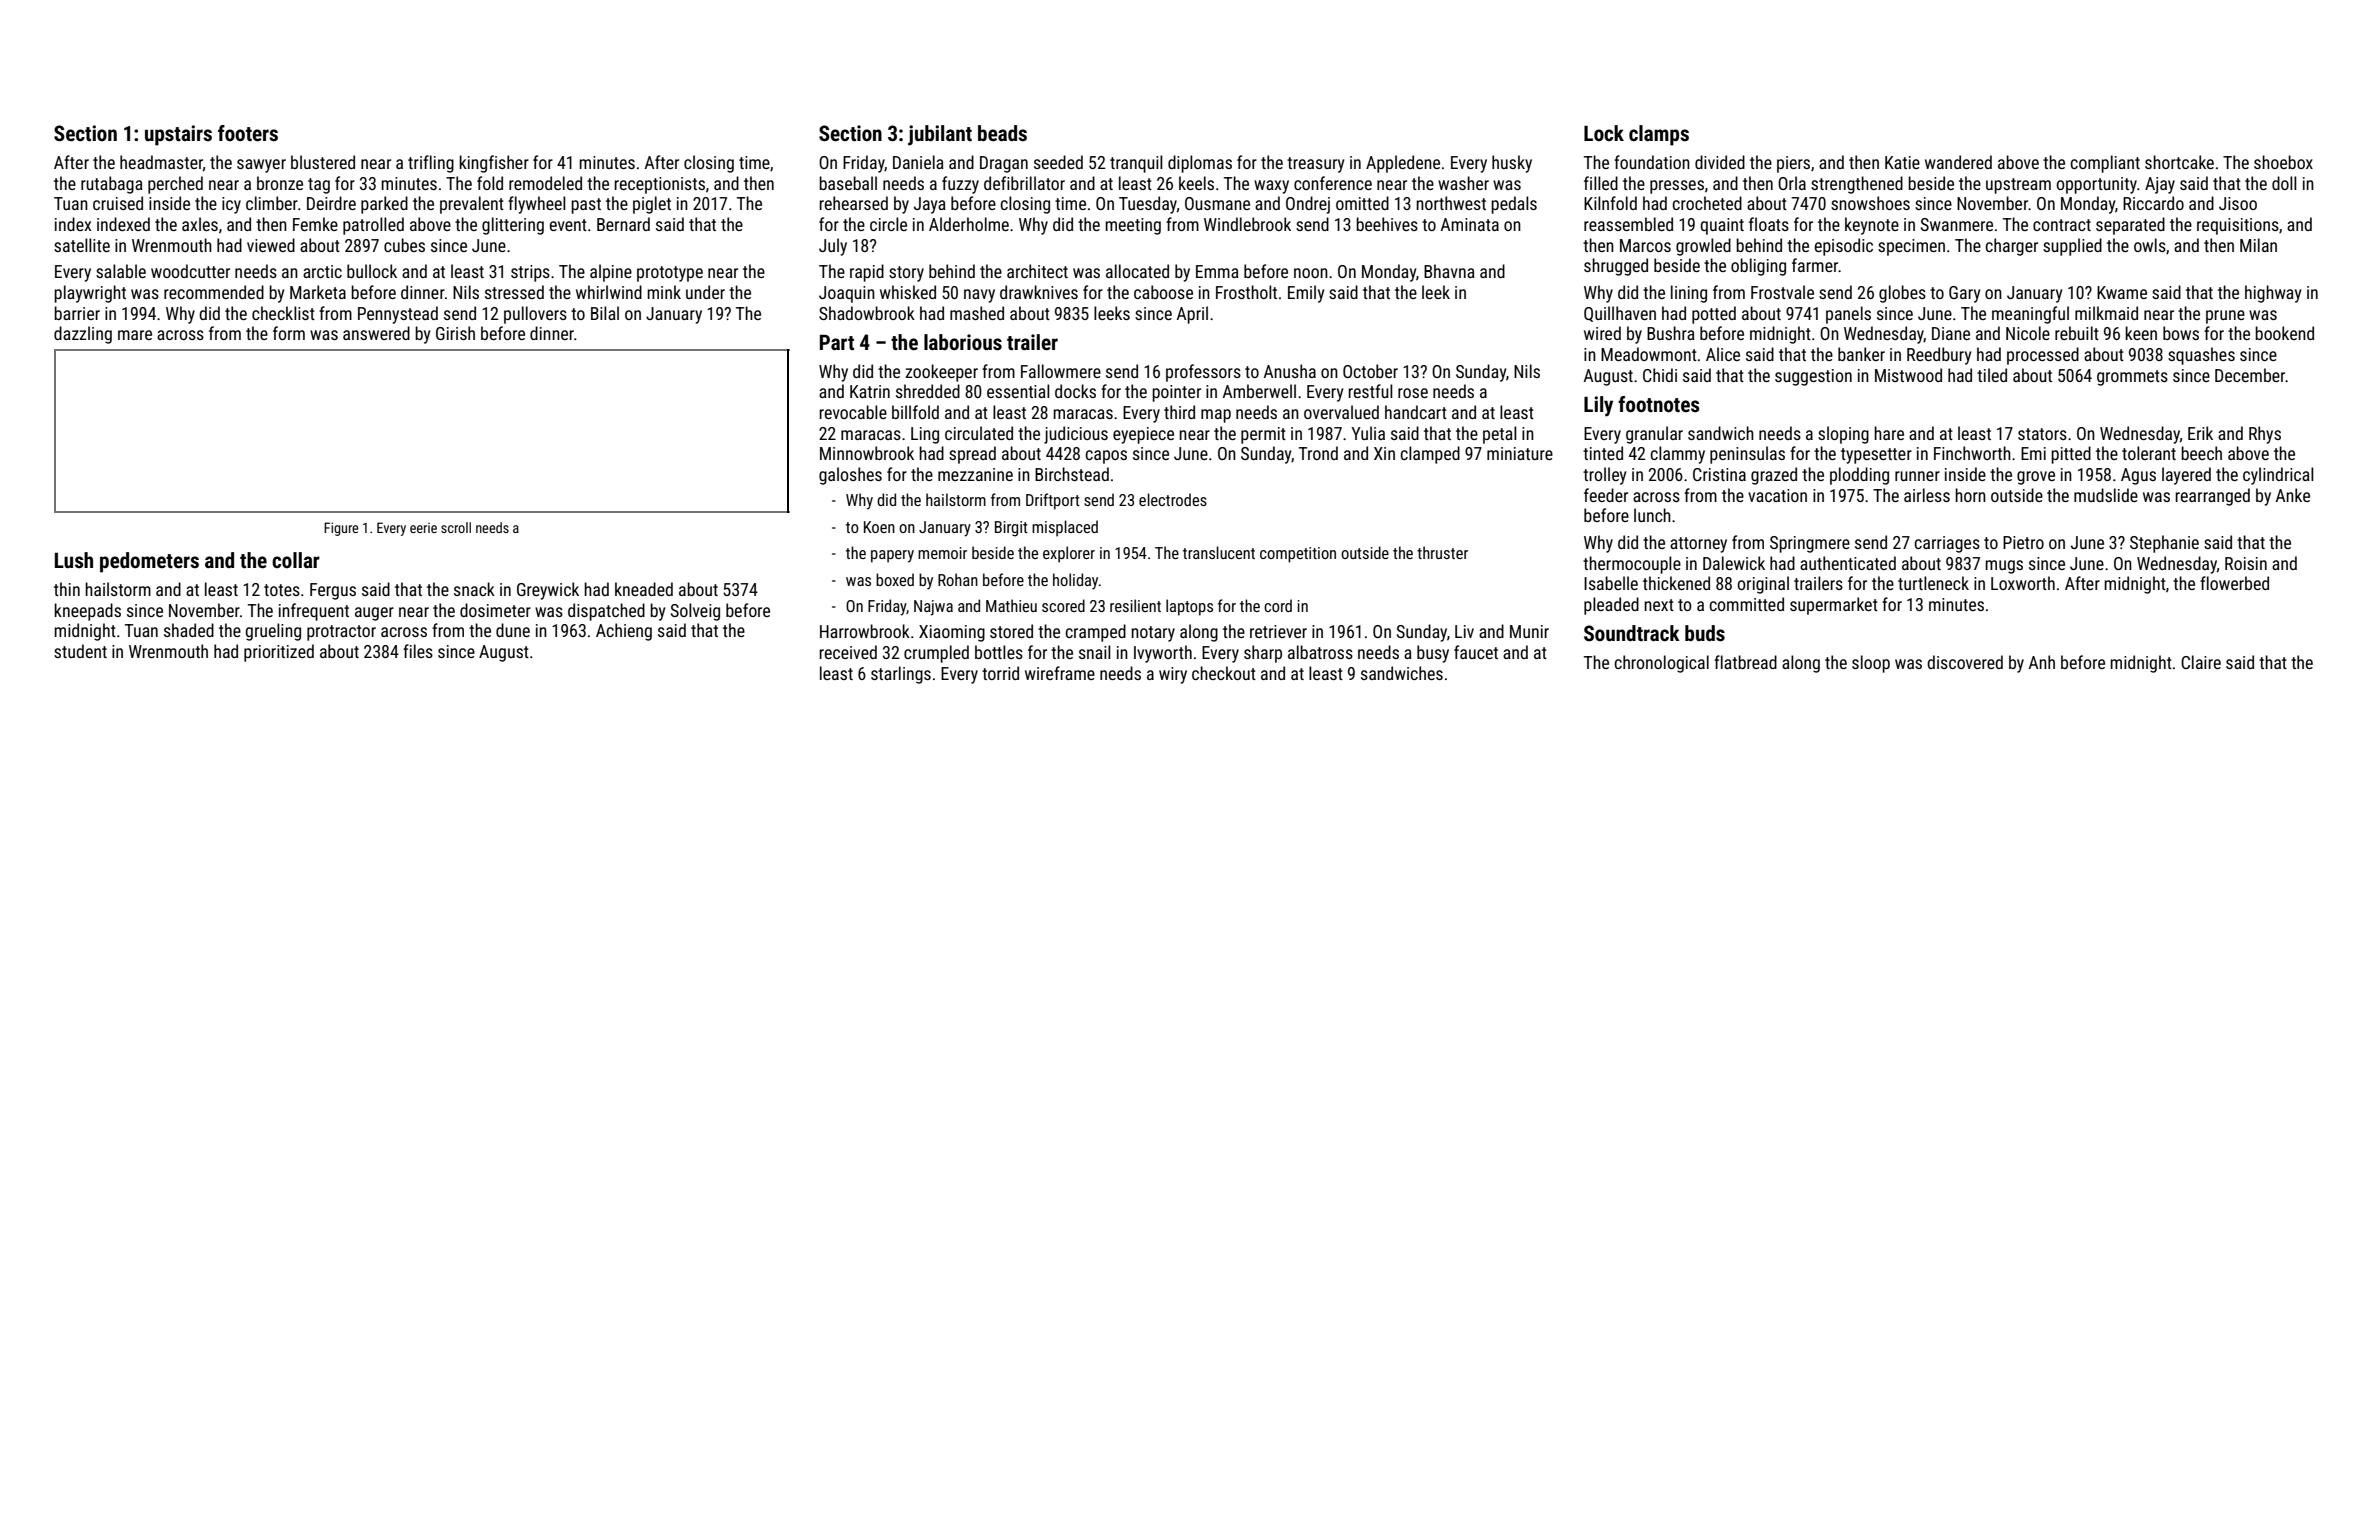 The height and width of the page is (1535, 2373). I want to click on torrid, so click(1000, 673).
